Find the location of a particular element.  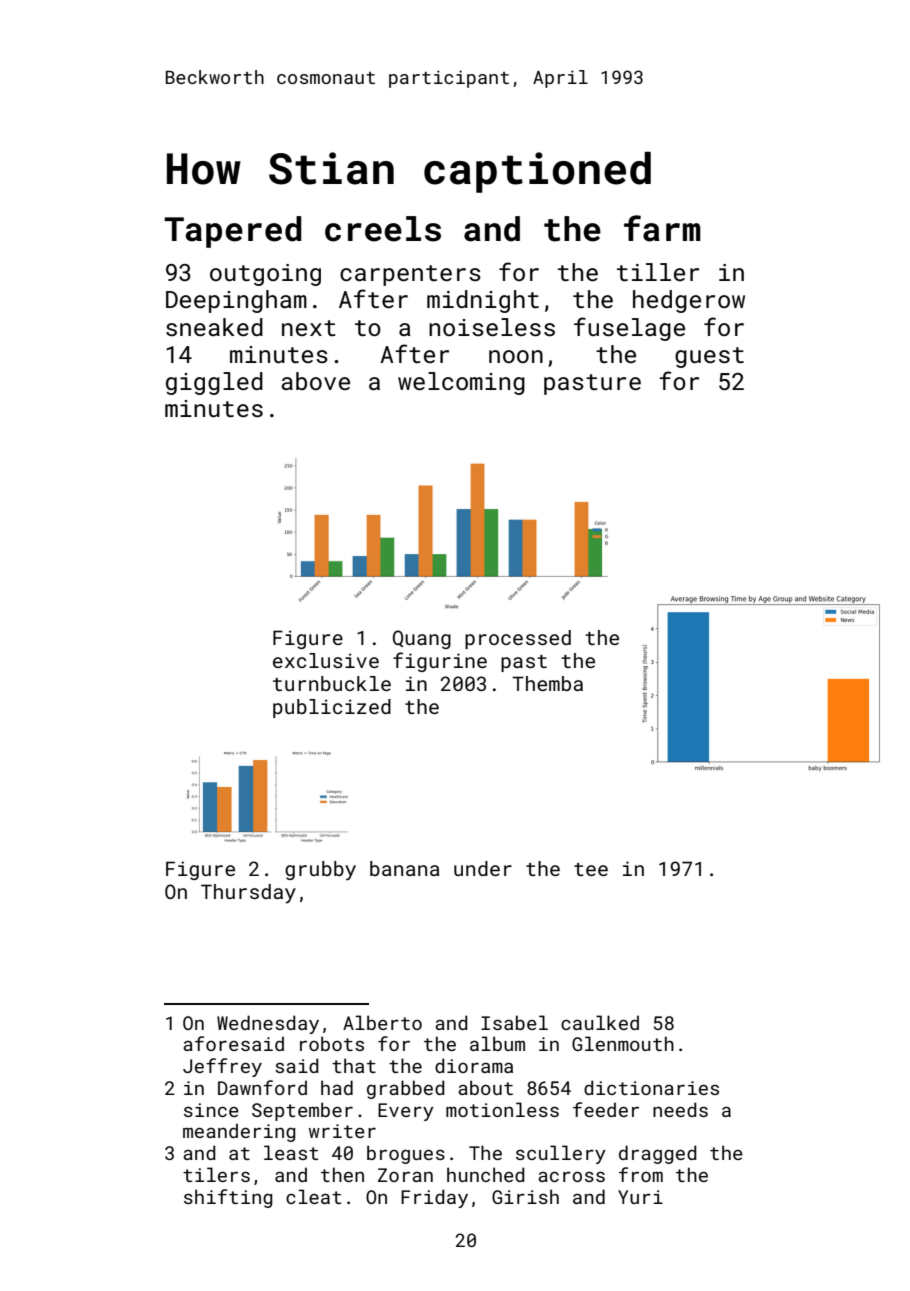

Dawnford is located at coordinates (262, 1087).
